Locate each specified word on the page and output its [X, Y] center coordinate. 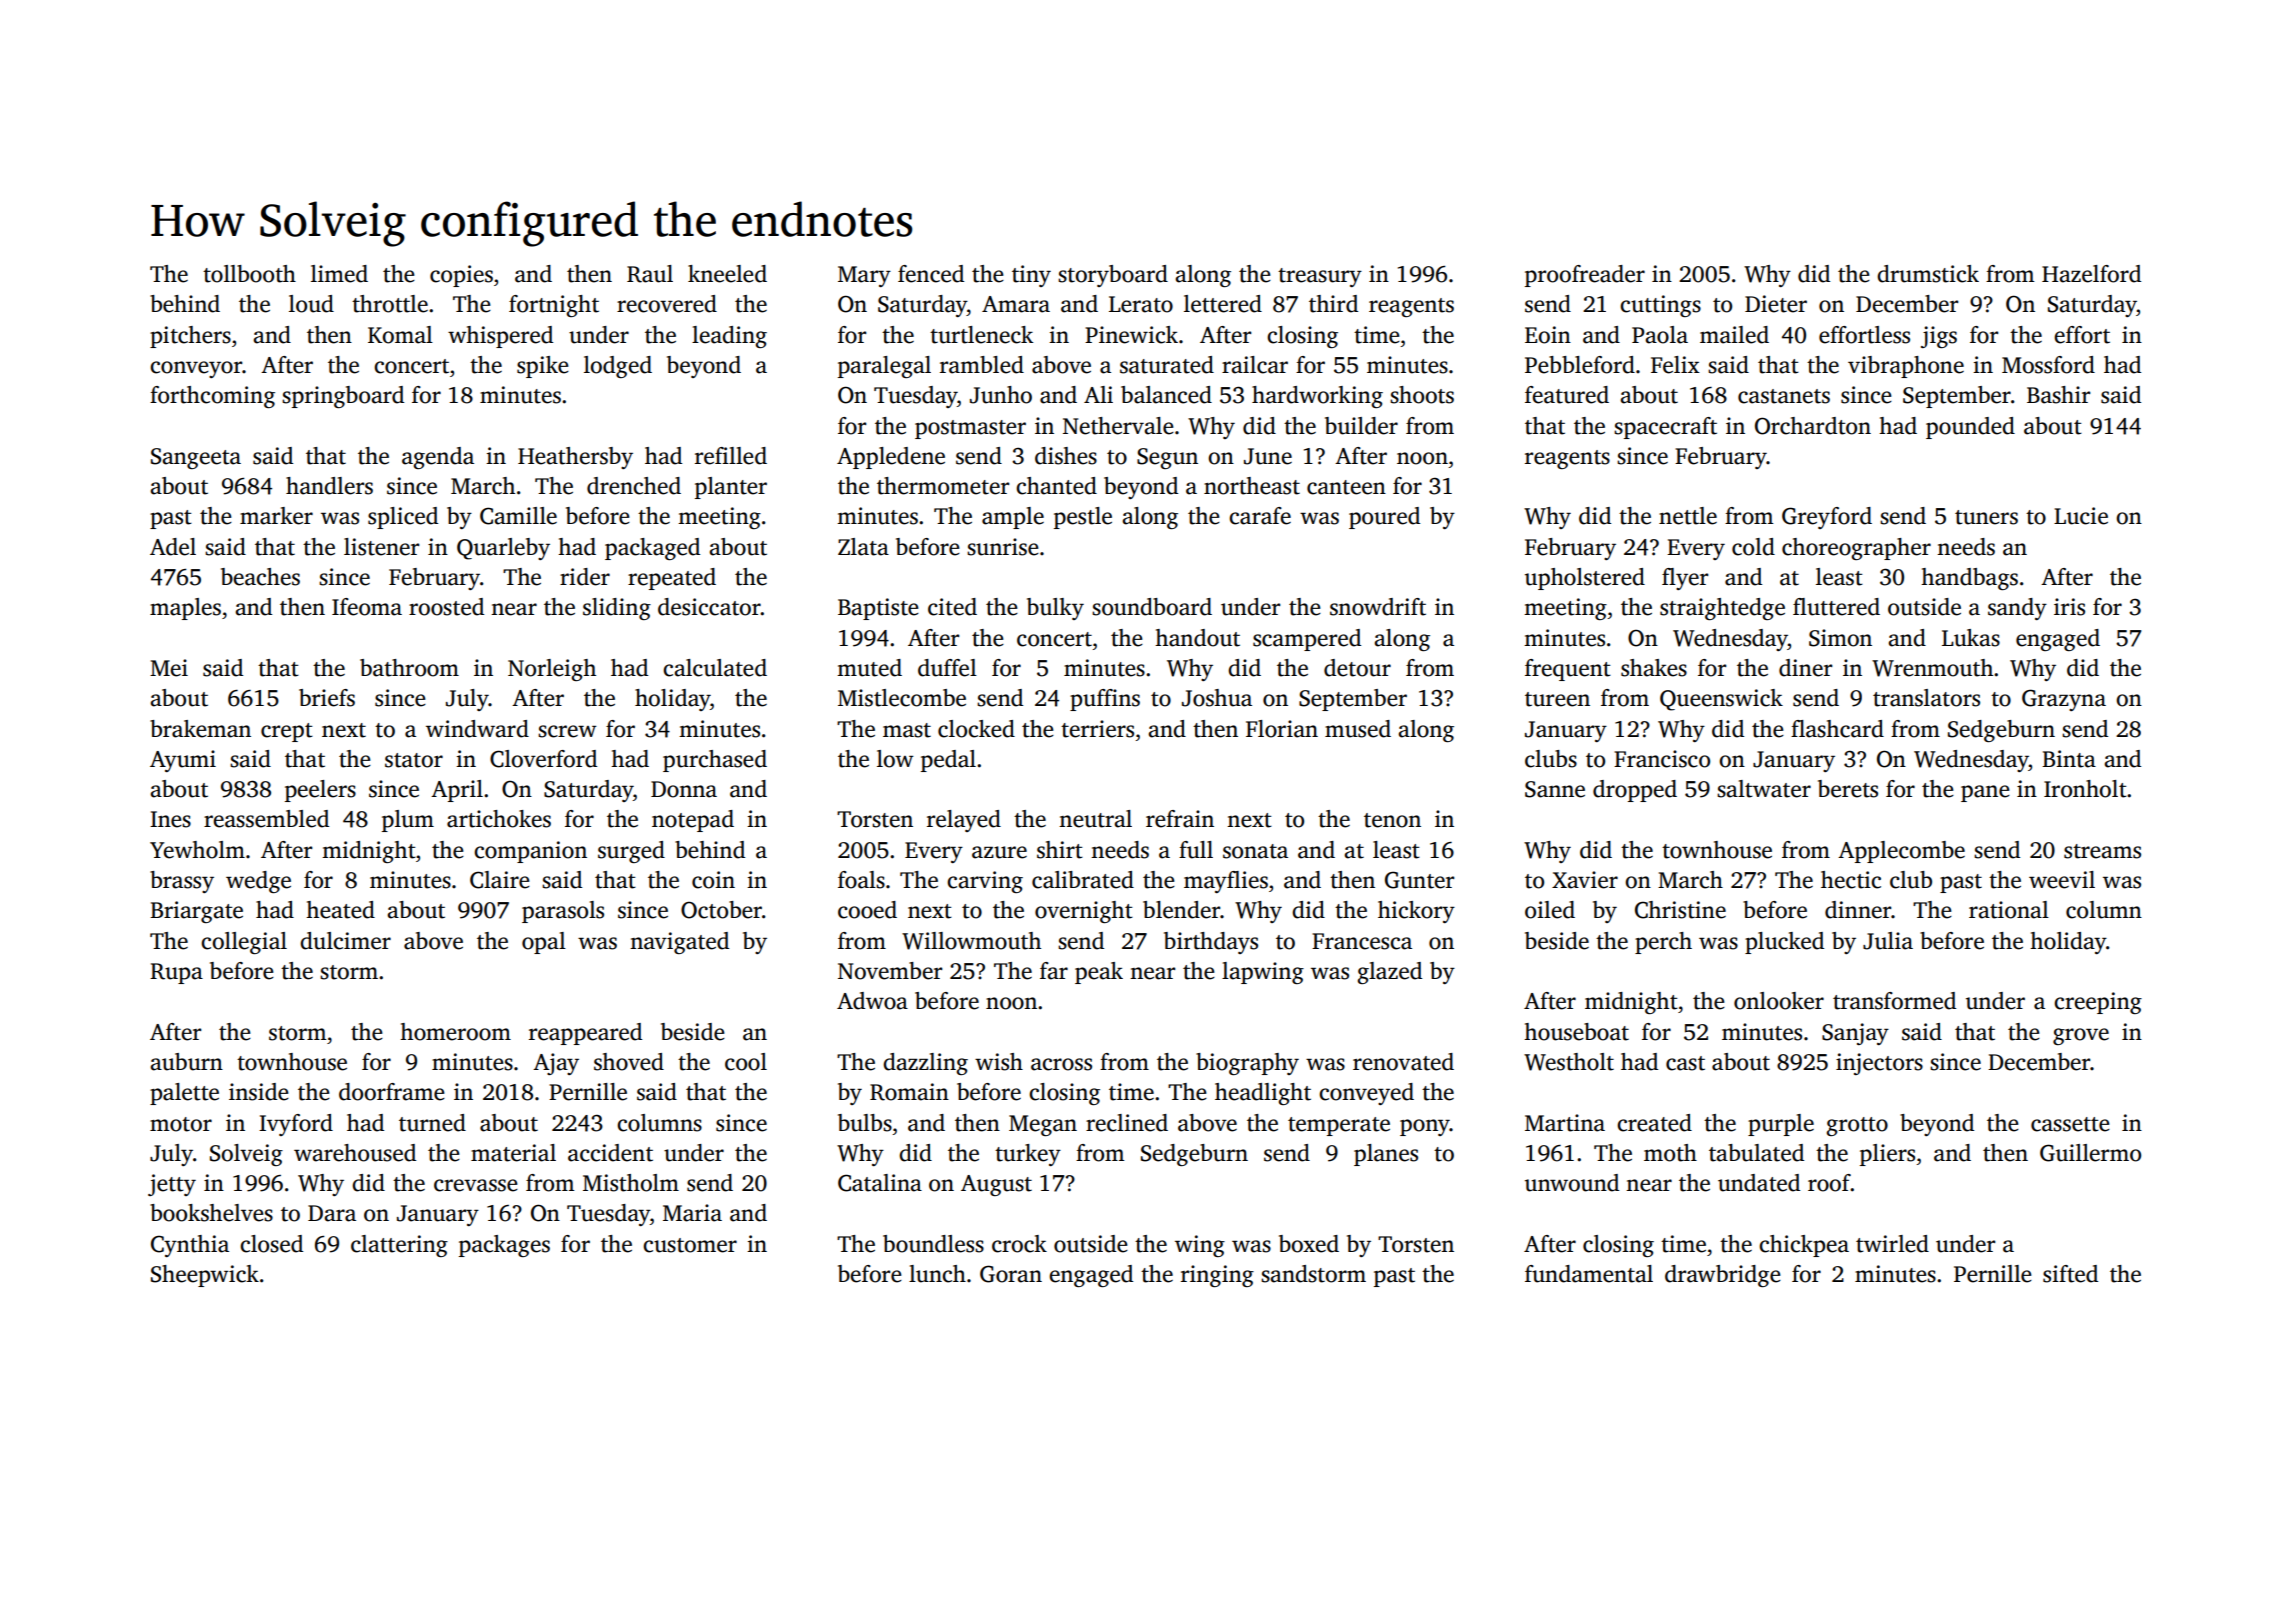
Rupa [176, 973]
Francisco [1662, 759]
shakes [1654, 668]
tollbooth [249, 274]
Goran [1011, 1274]
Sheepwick [205, 1276]
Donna [684, 789]
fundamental [1589, 1274]
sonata [1255, 851]
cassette [2070, 1124]
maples [185, 609]
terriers [1097, 729]
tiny [1031, 276]
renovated [1403, 1062]
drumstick [1928, 274]
